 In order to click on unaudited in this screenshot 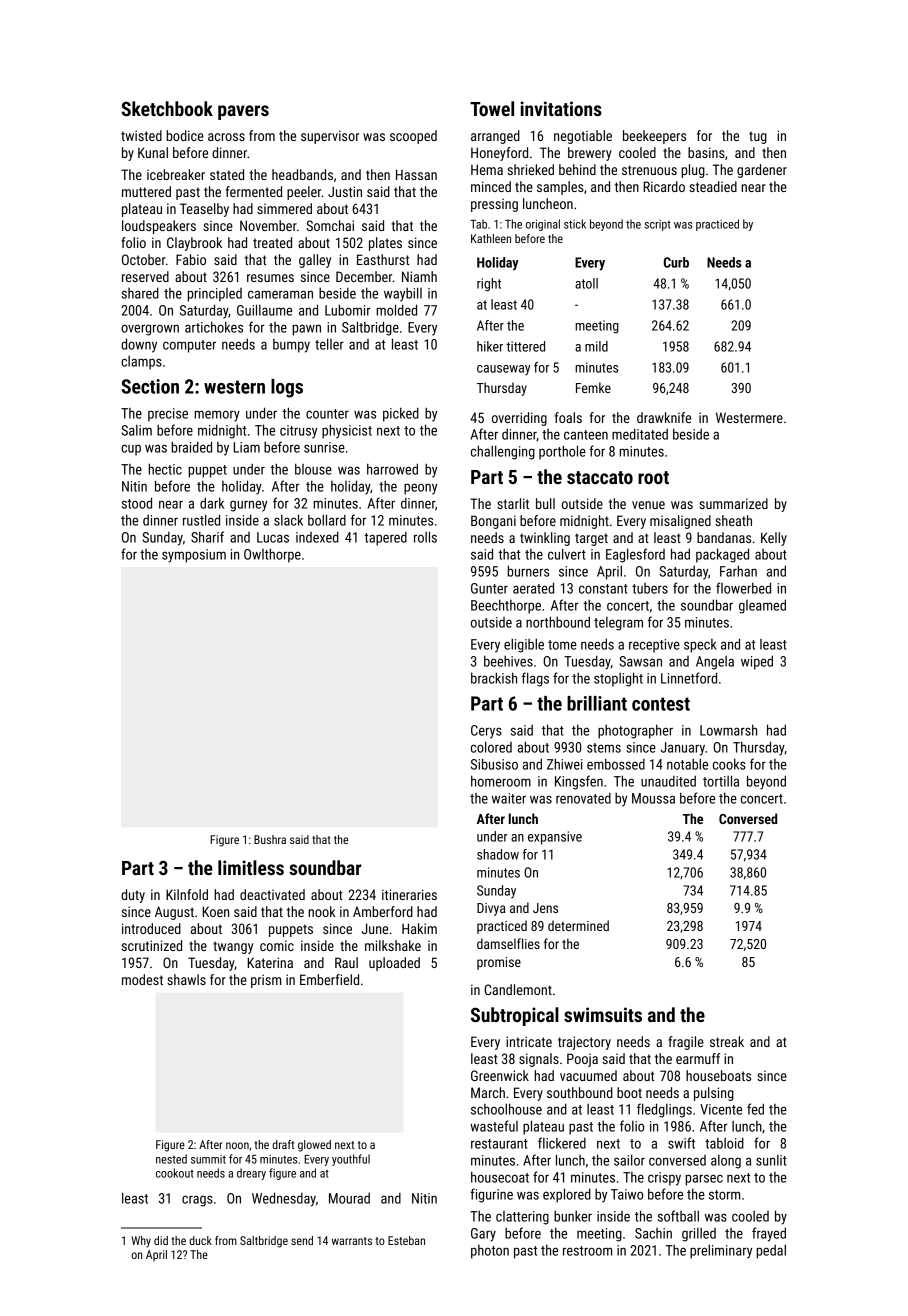, I will do `click(668, 781)`.
